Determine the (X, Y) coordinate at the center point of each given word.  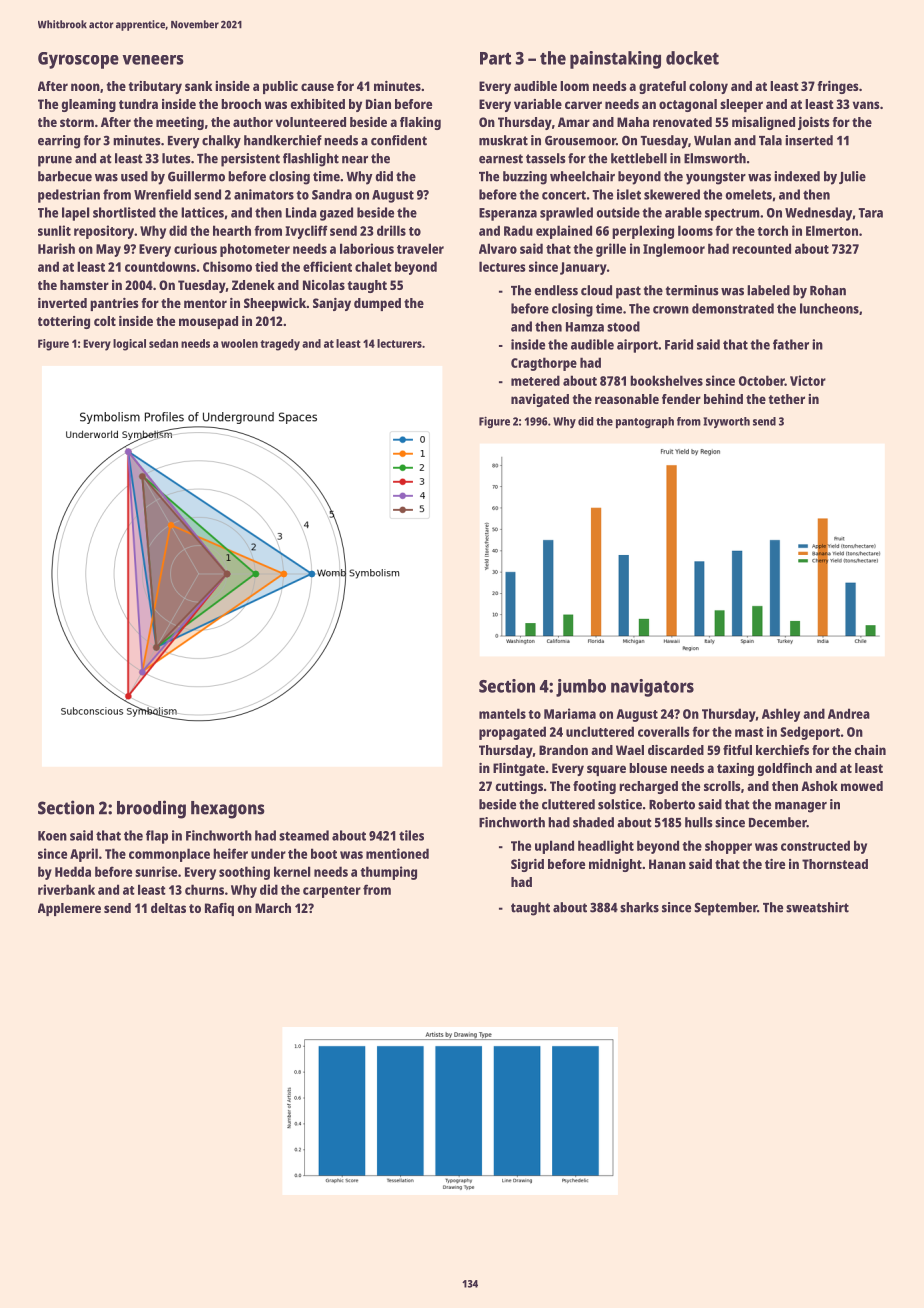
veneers (153, 60)
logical (129, 345)
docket (692, 58)
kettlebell (639, 158)
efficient (327, 266)
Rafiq (219, 909)
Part (495, 58)
